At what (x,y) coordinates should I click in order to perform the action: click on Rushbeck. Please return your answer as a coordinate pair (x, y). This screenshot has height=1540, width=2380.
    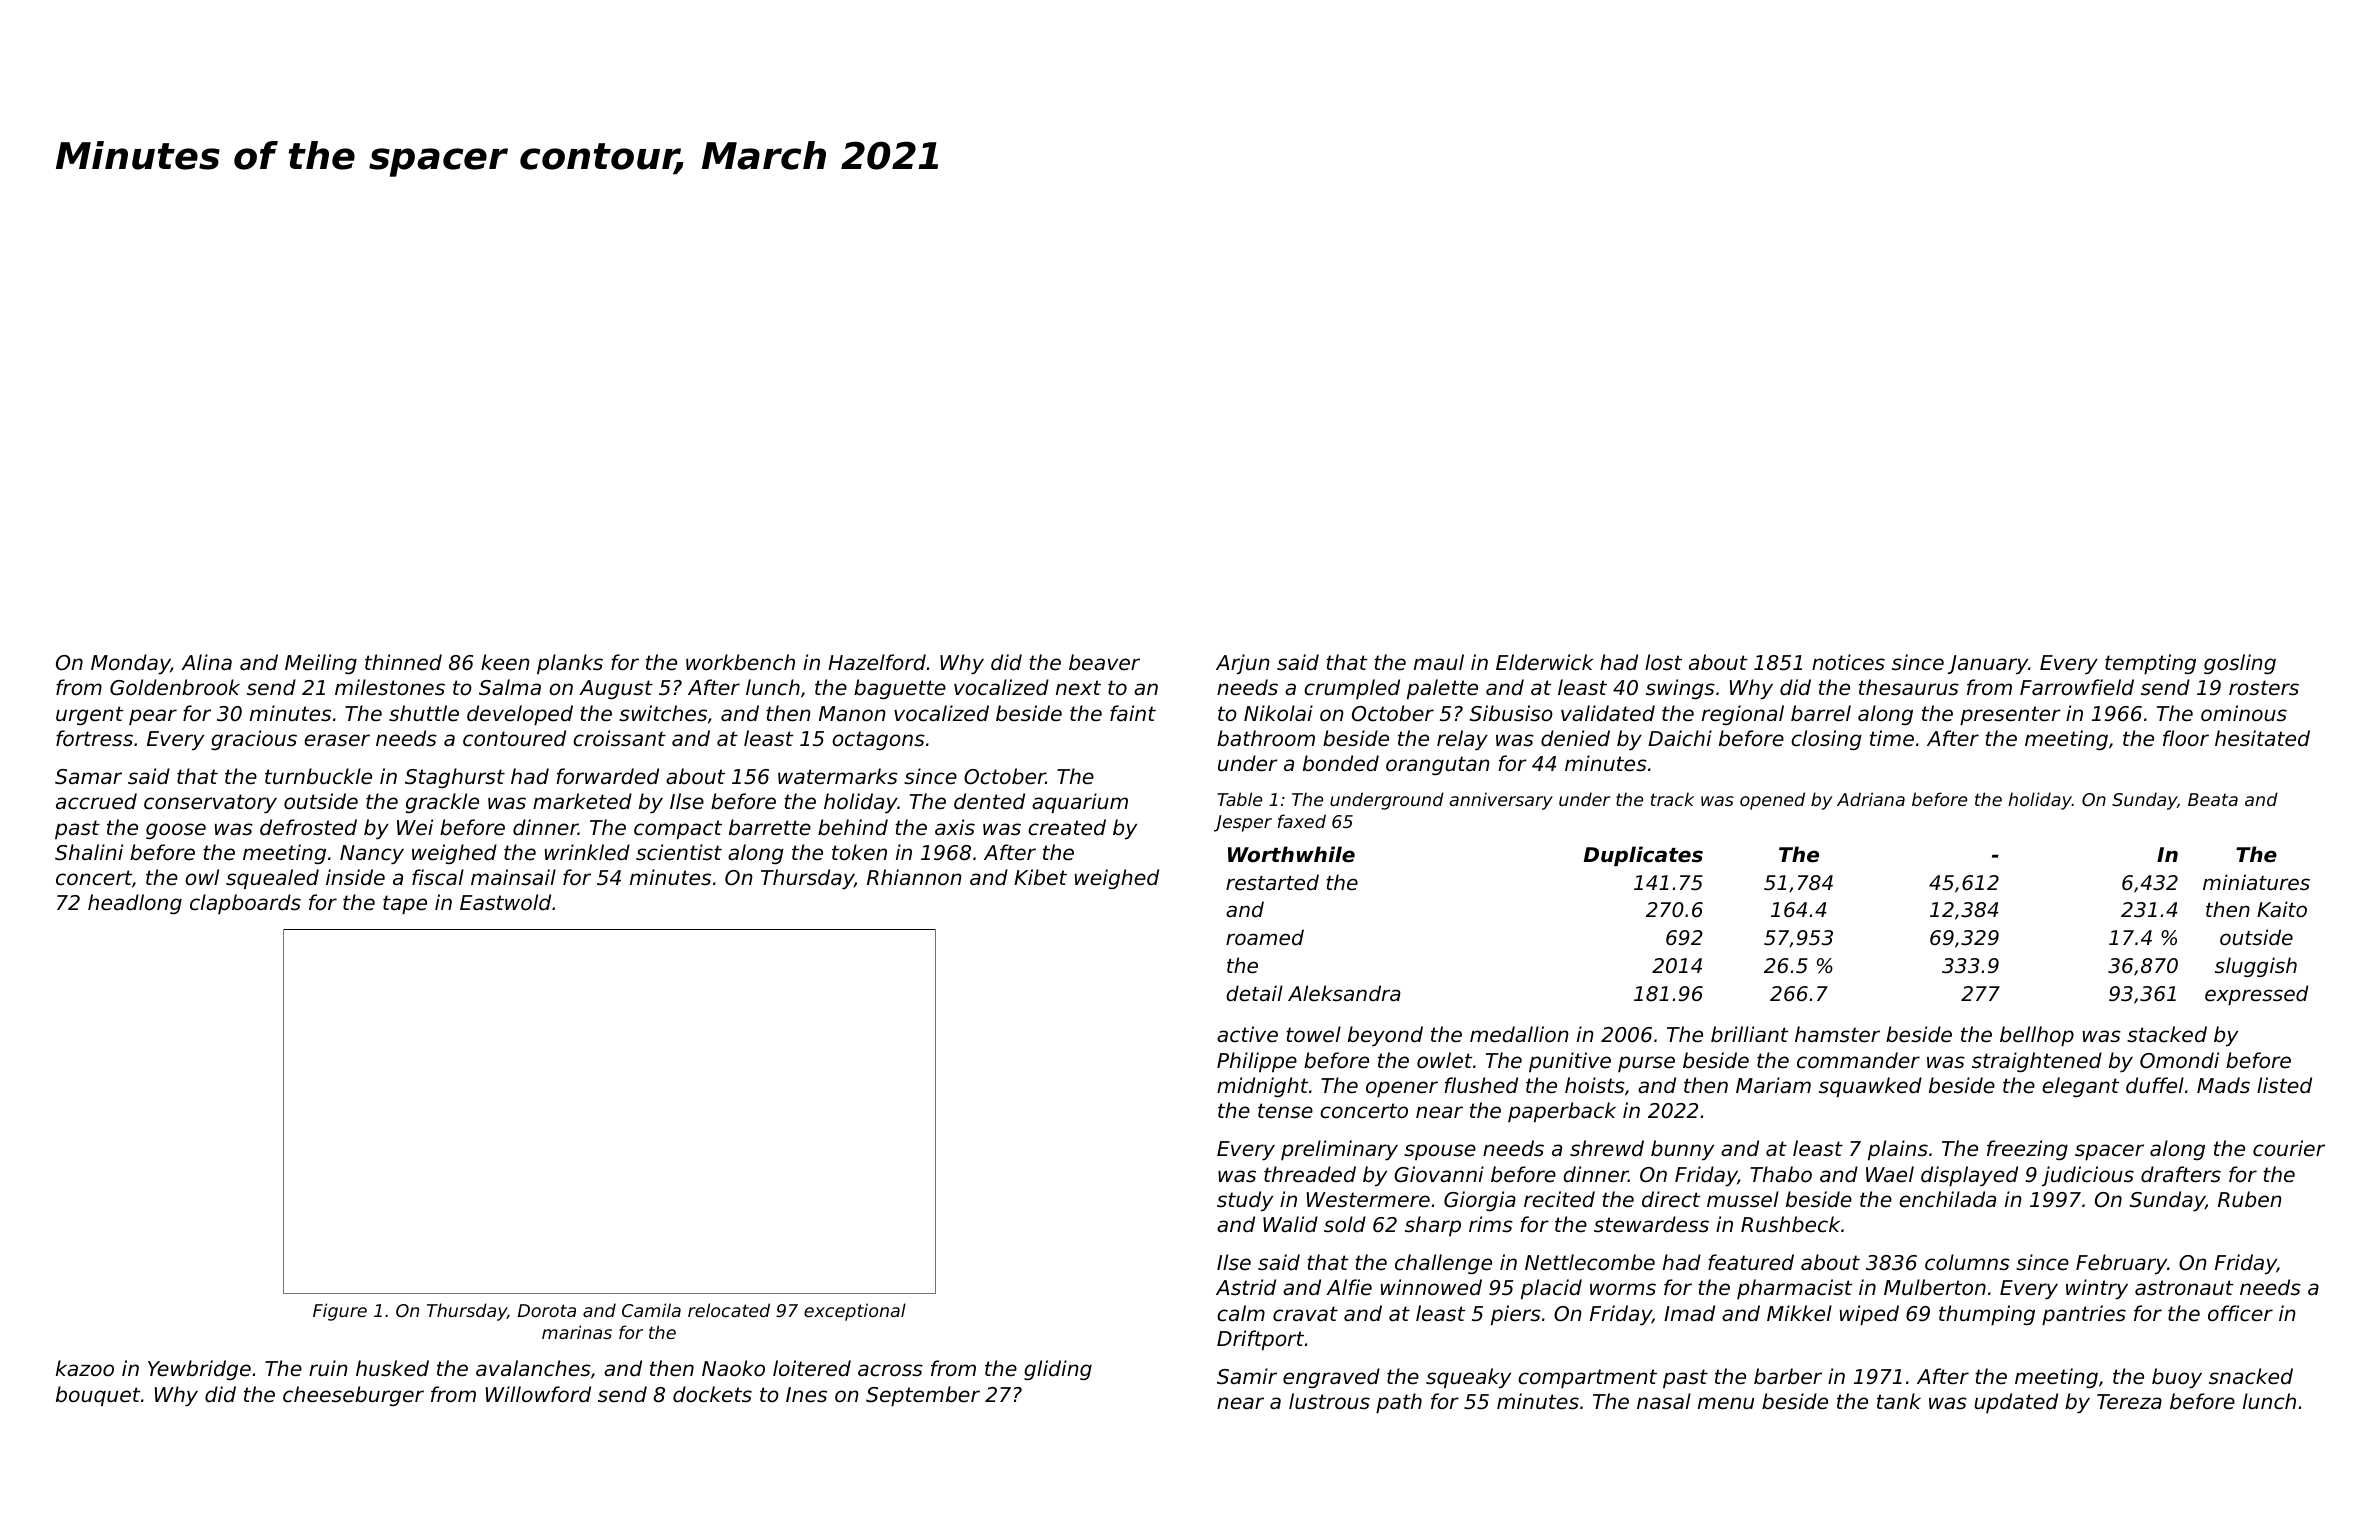
    Looking at the image, I should click on (1790, 1224).
